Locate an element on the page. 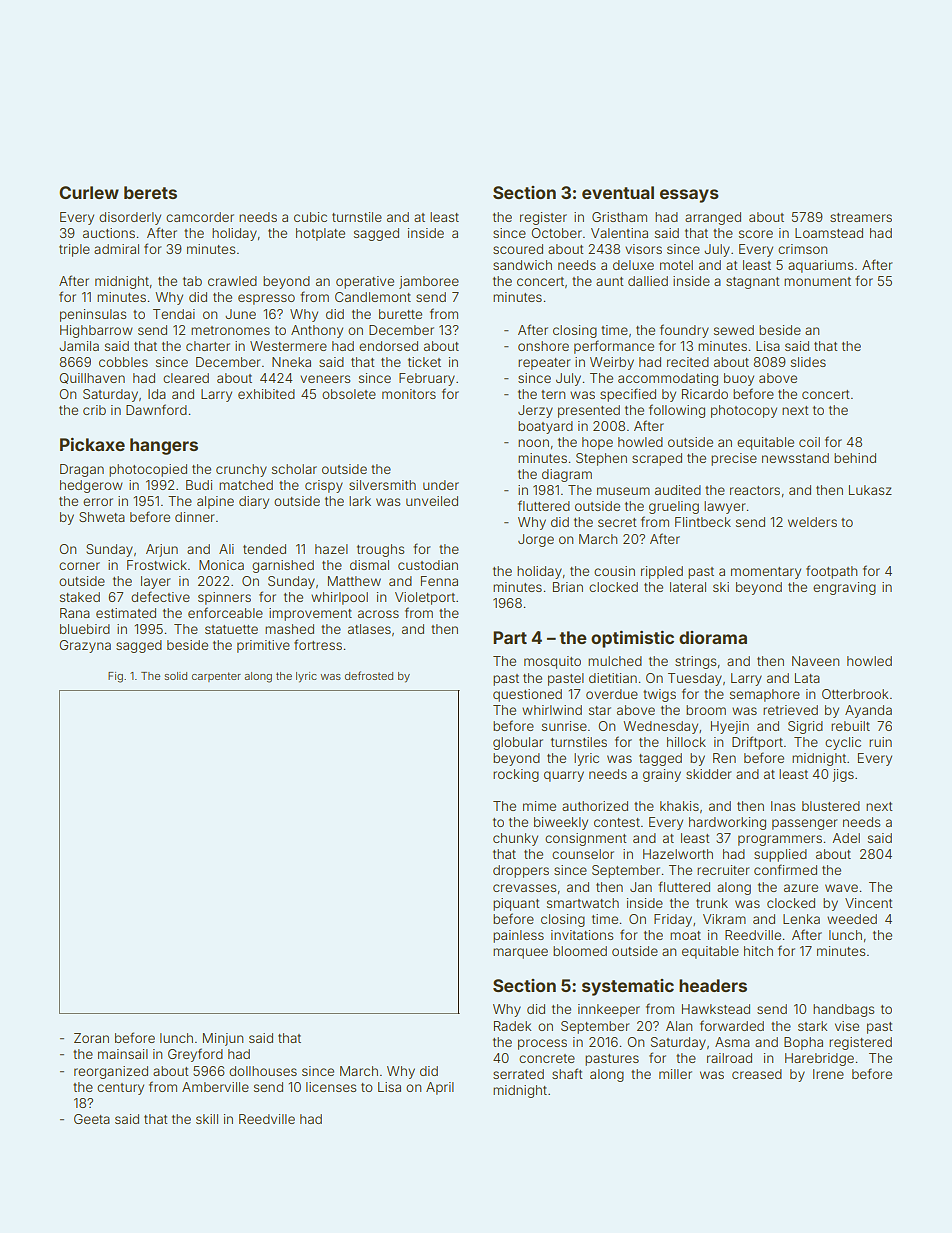  berets is located at coordinates (150, 192).
